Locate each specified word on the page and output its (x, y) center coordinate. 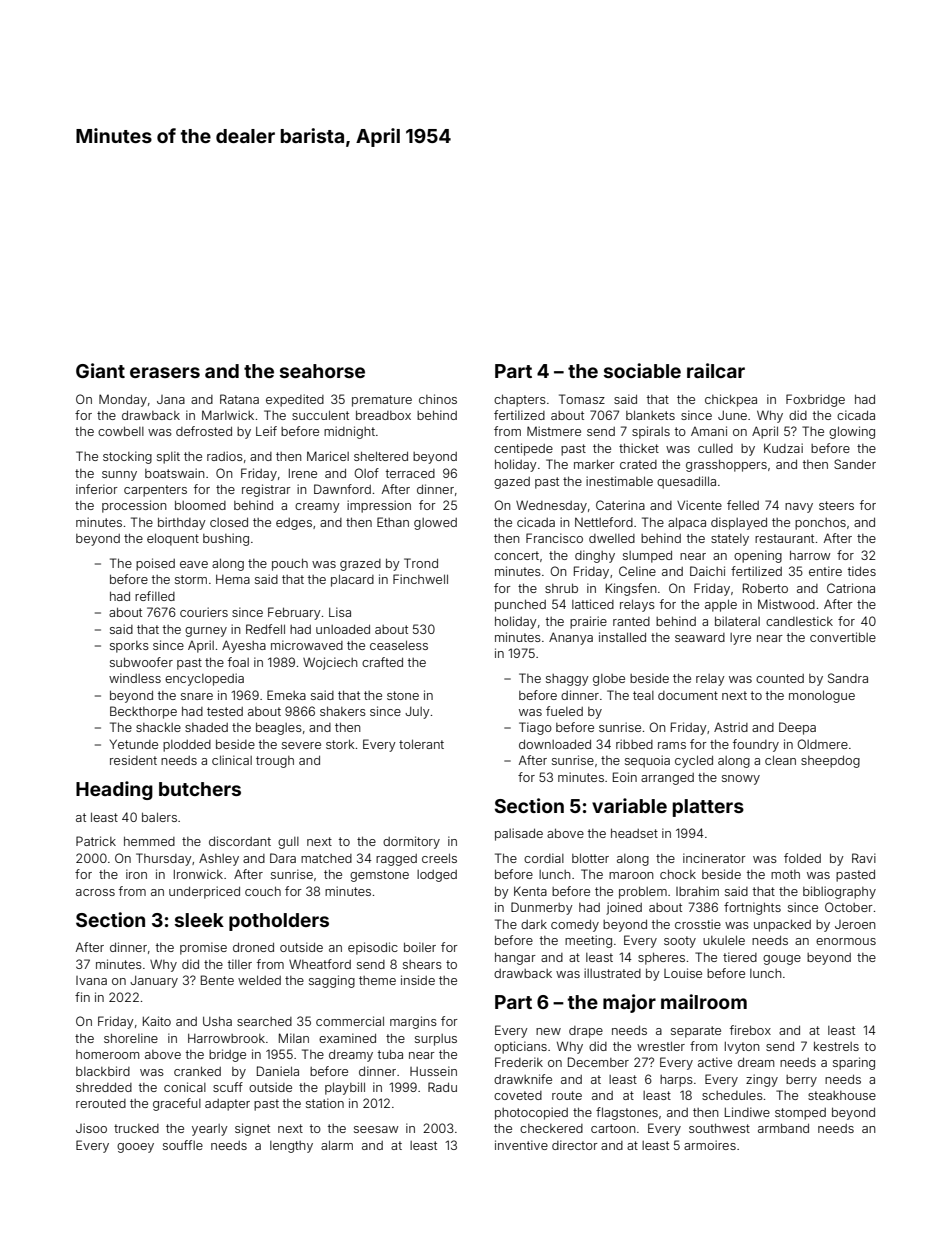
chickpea (731, 400)
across (95, 892)
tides (862, 571)
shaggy (567, 680)
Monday (123, 400)
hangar (515, 958)
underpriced (204, 892)
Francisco (554, 538)
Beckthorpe (143, 712)
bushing (226, 539)
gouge (782, 960)
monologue (822, 696)
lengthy (291, 1147)
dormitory (411, 842)
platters (708, 808)
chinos (438, 399)
